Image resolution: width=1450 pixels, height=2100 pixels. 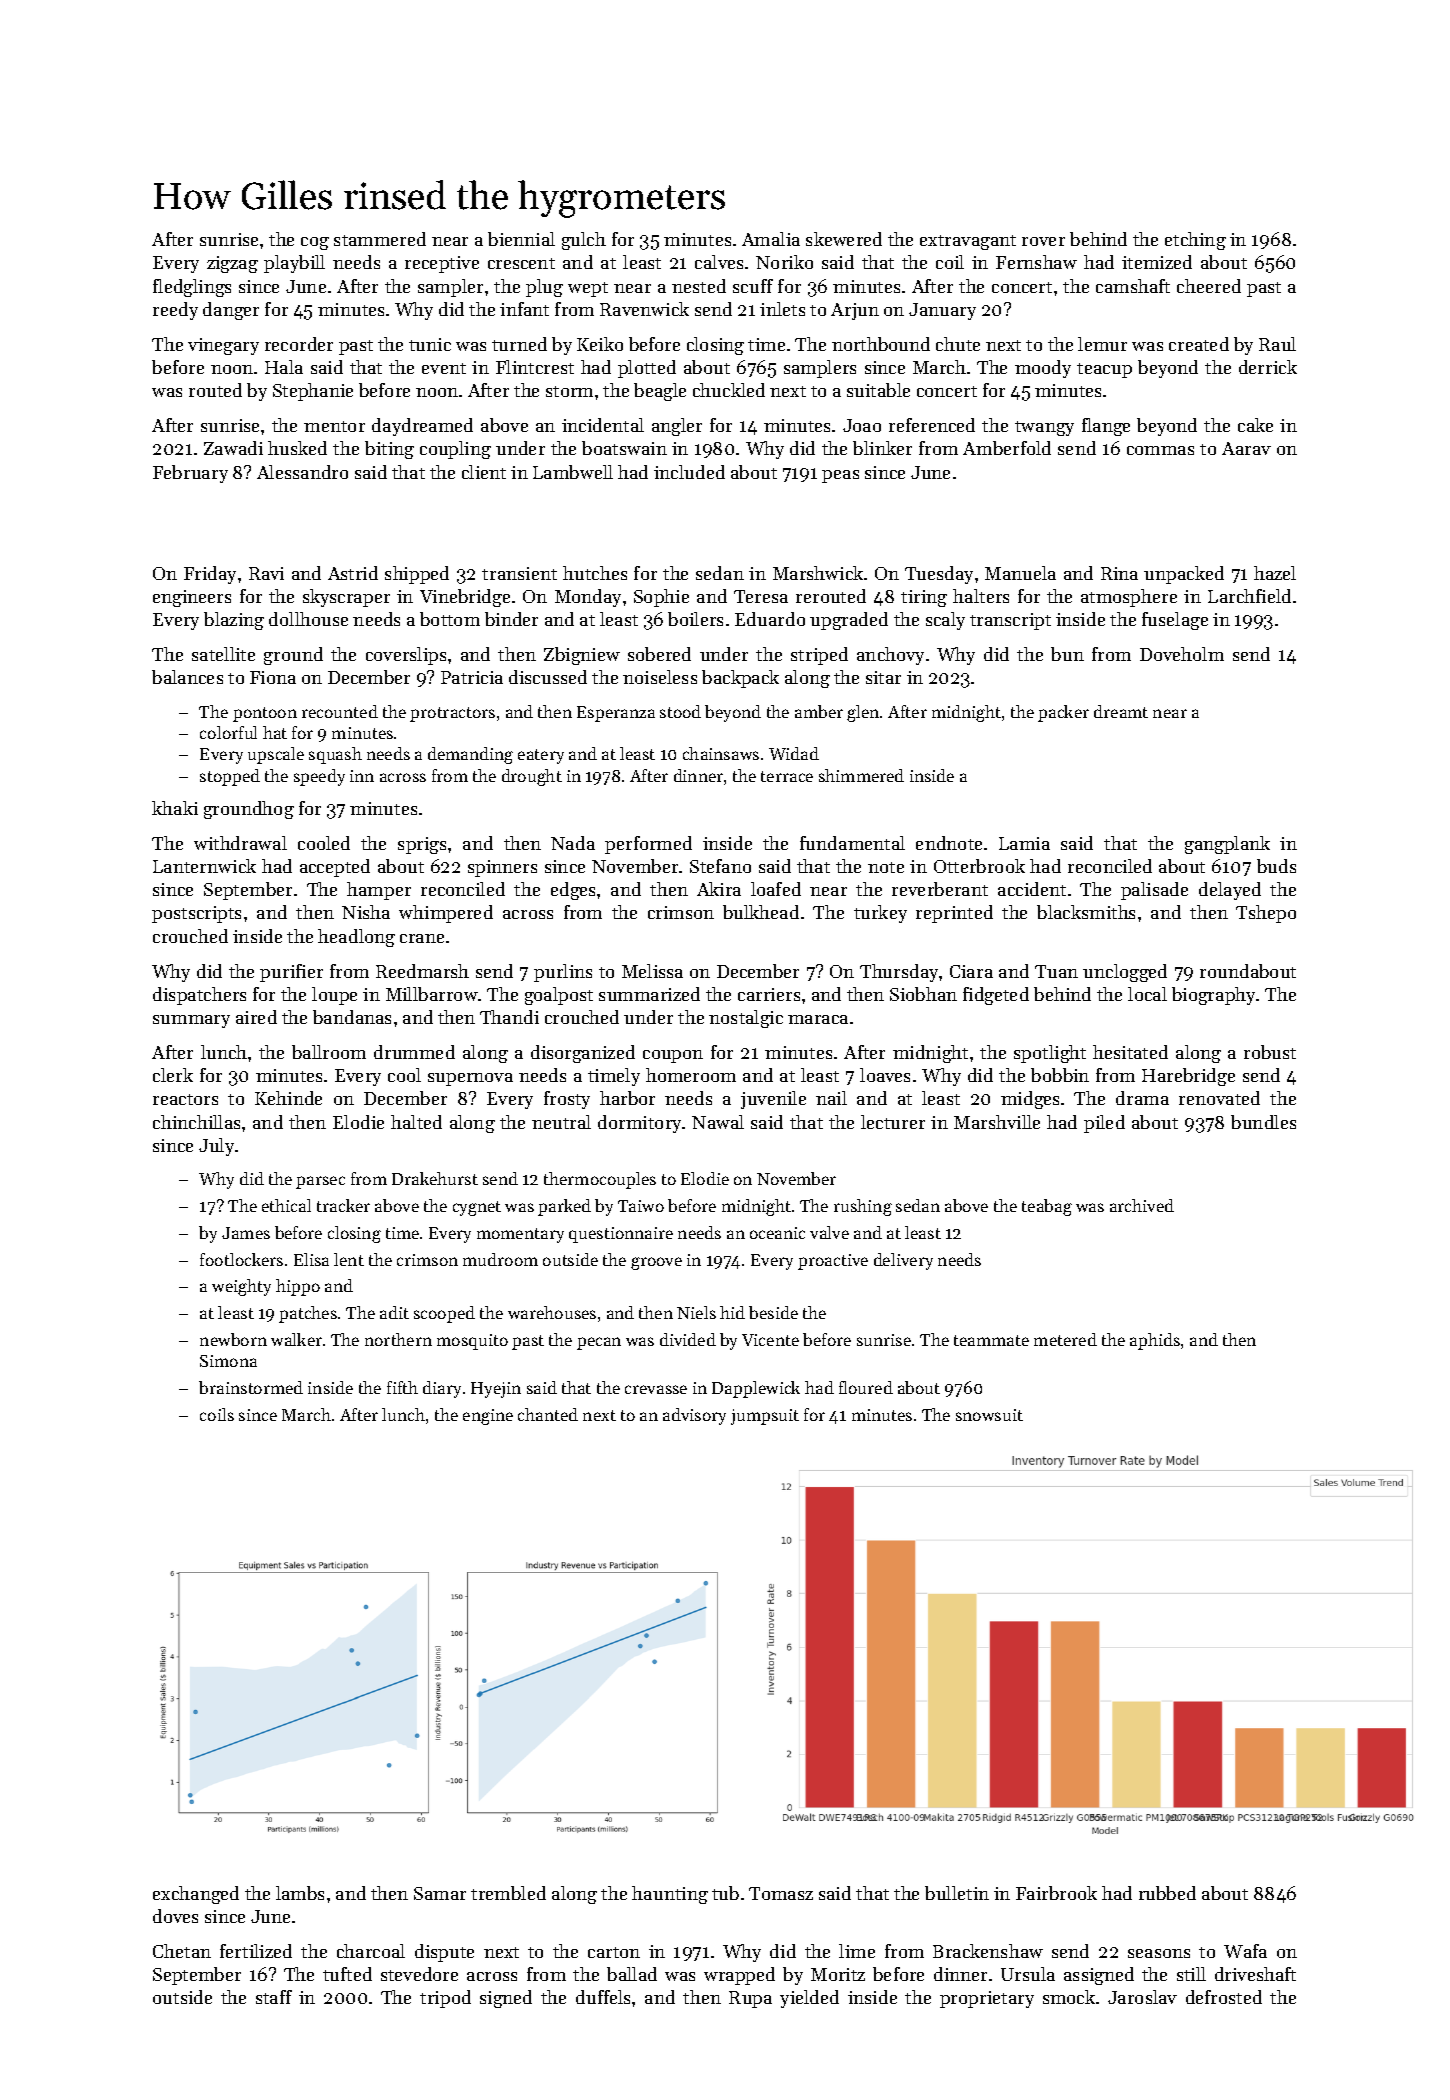 What do you see at coordinates (844, 239) in the image?
I see `skewered` at bounding box center [844, 239].
